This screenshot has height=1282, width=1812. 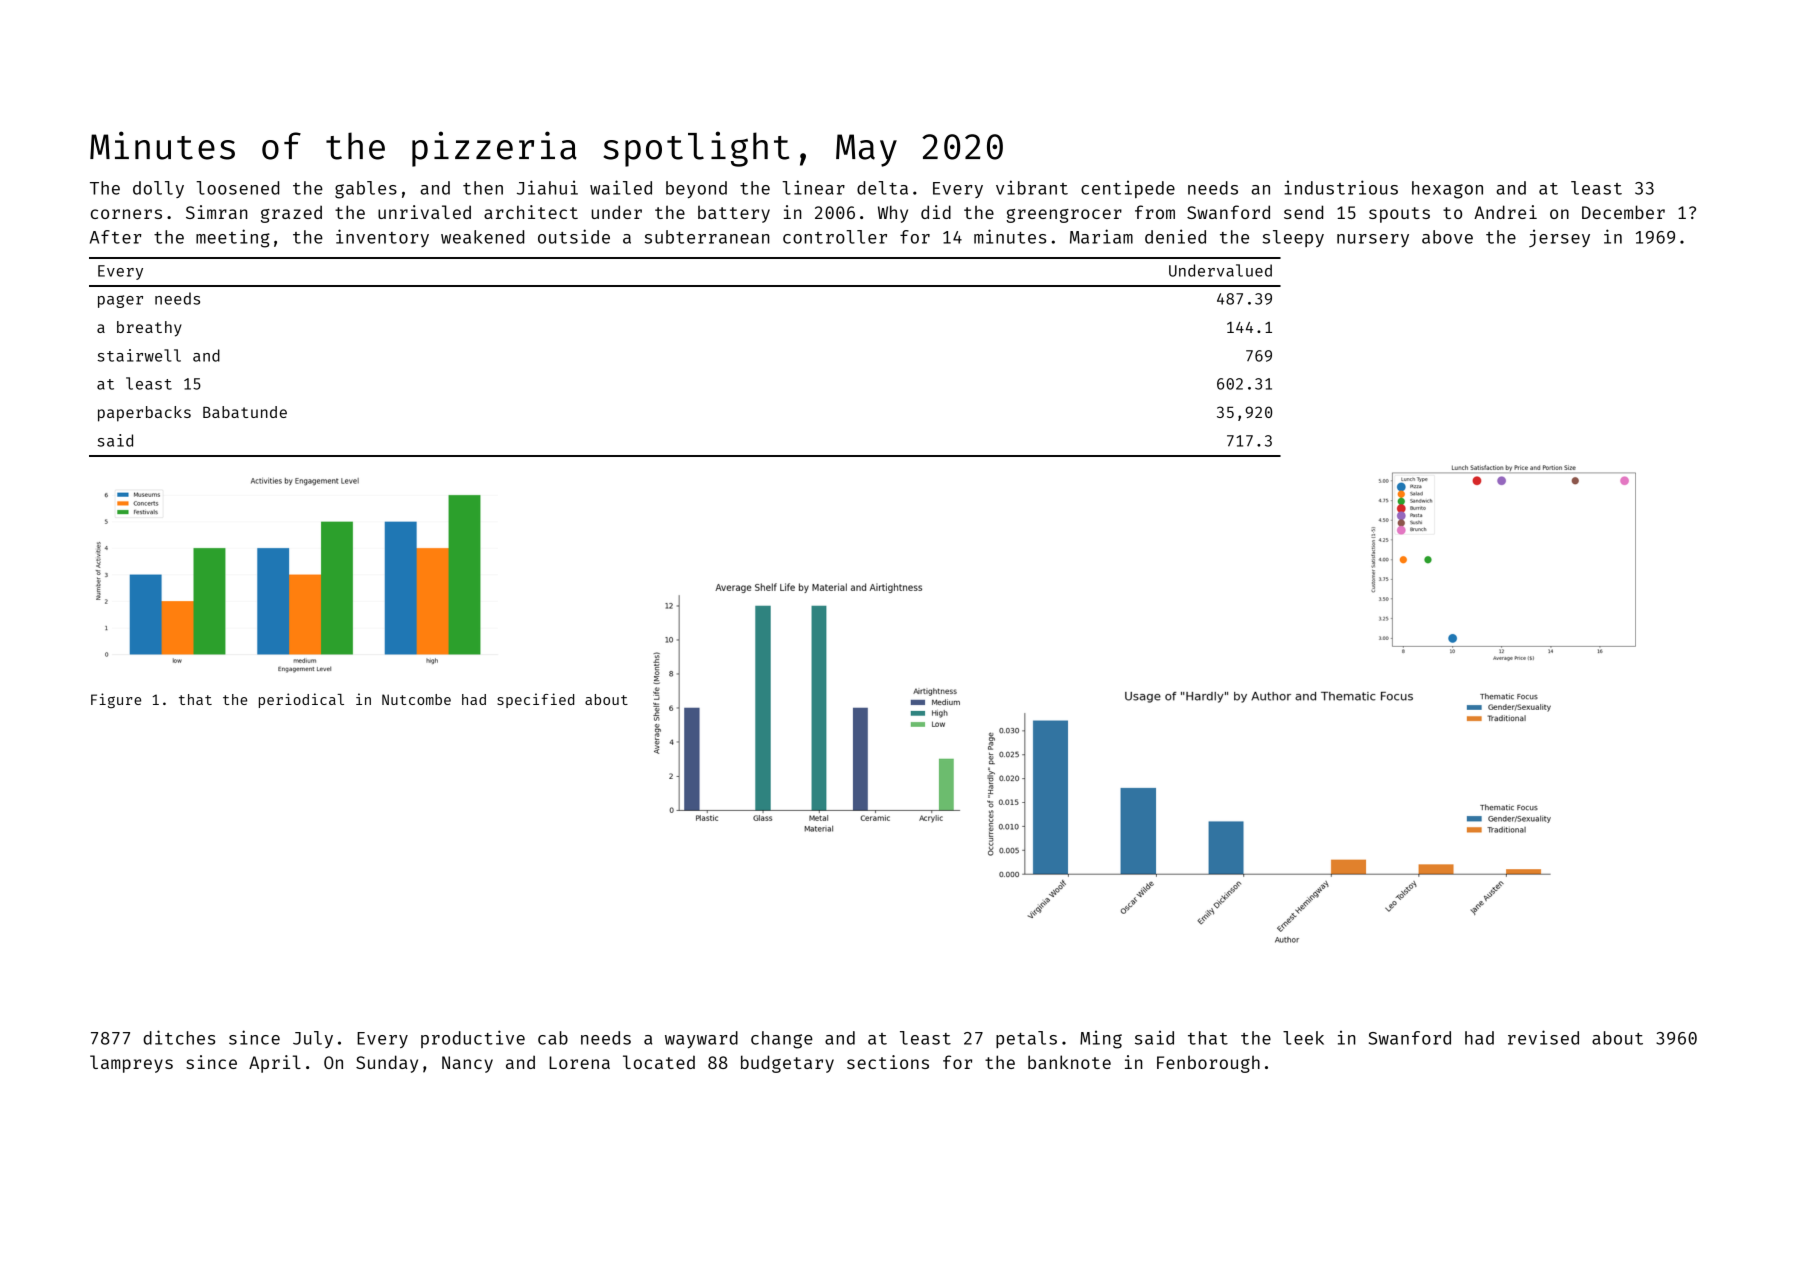 What do you see at coordinates (1543, 1037) in the screenshot?
I see `revised` at bounding box center [1543, 1037].
